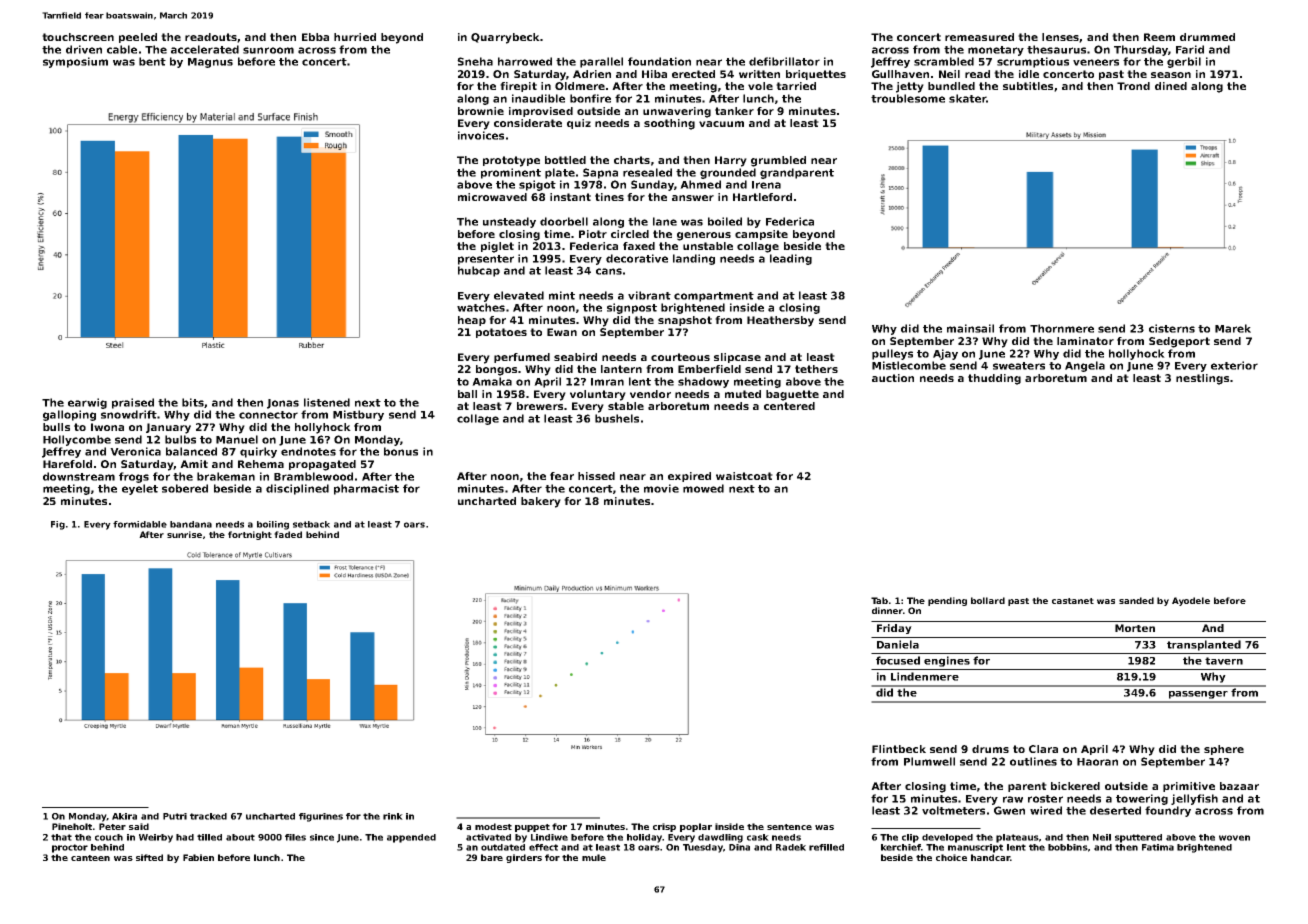 The image size is (1308, 924). Describe the element at coordinates (198, 857) in the screenshot. I see `Fabien` at that location.
